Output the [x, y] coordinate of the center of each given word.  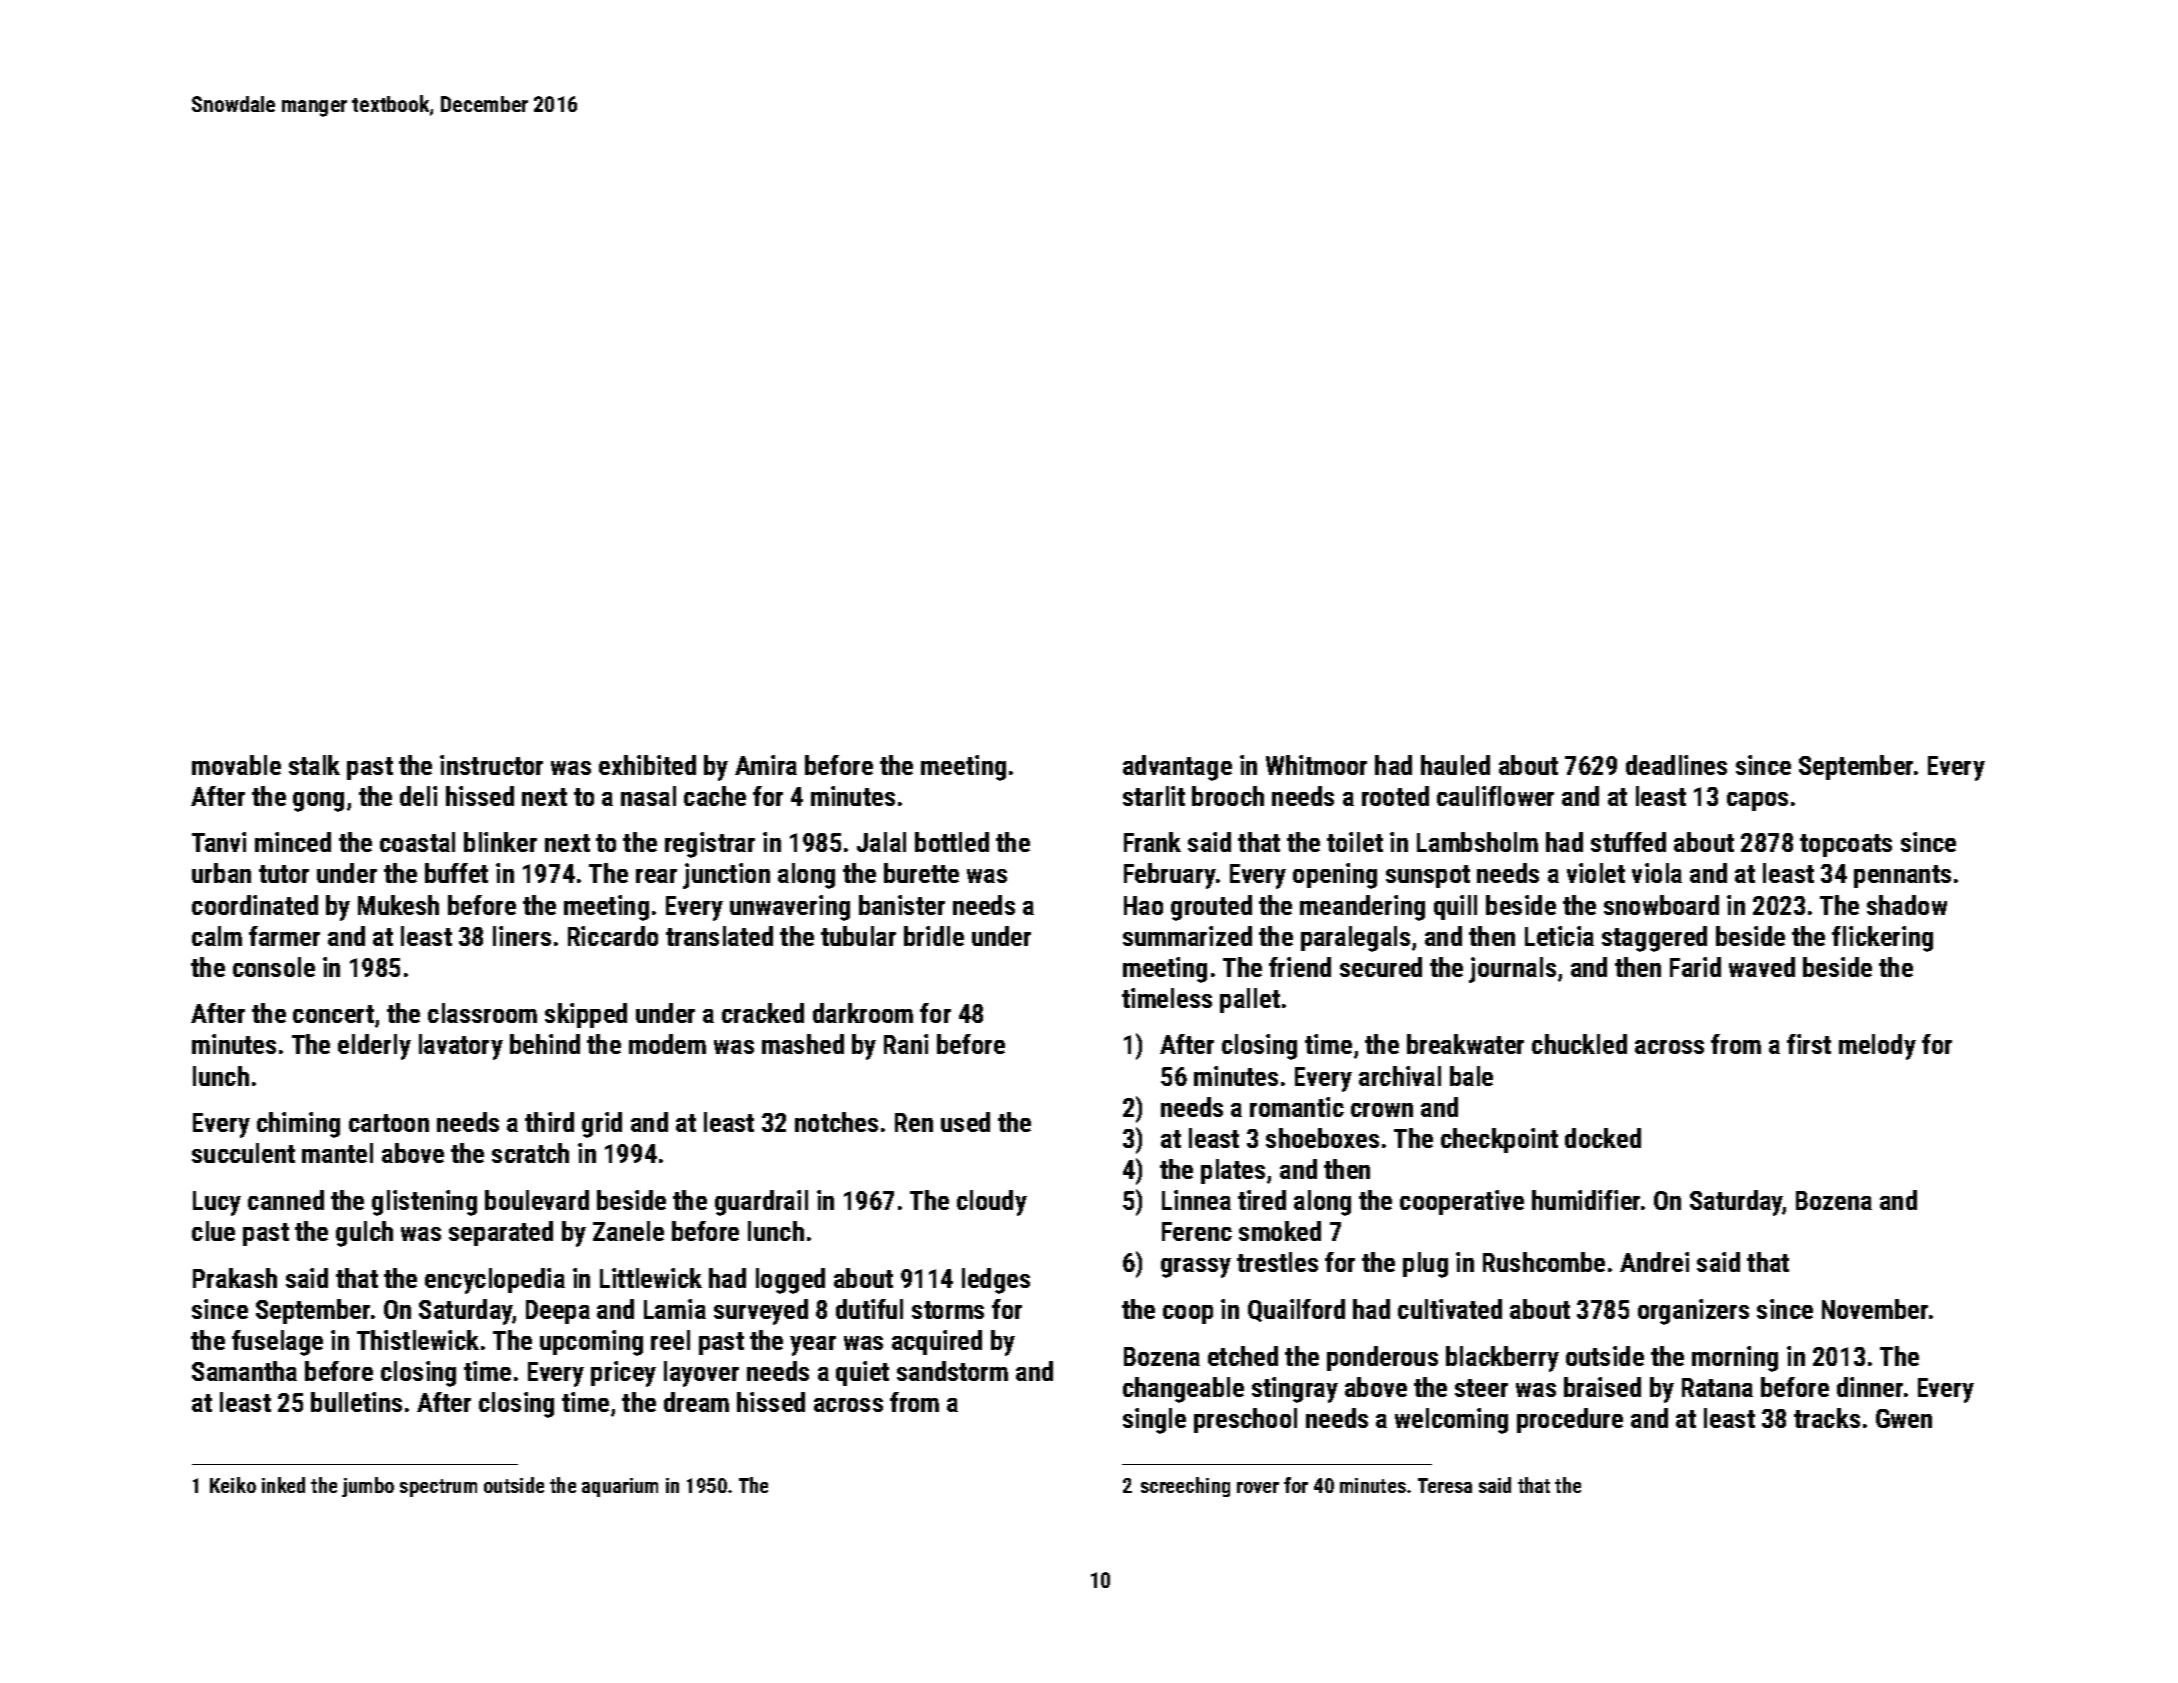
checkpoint [1499, 1140]
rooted [1395, 796]
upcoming [591, 1343]
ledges [996, 1281]
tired [1262, 1200]
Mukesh [398, 905]
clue [213, 1231]
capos [1757, 801]
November [1875, 1309]
